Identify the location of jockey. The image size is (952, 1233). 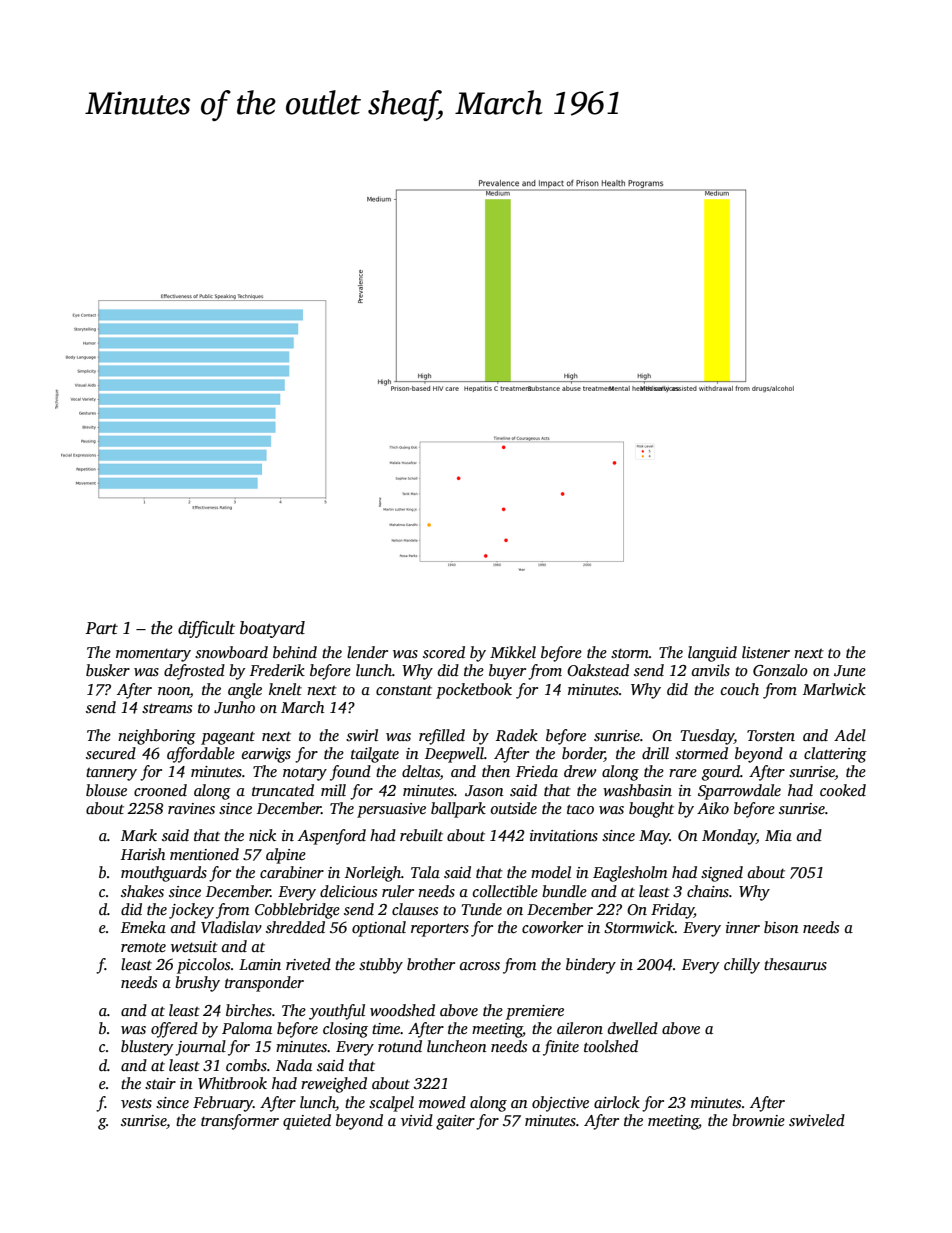
(191, 911).
